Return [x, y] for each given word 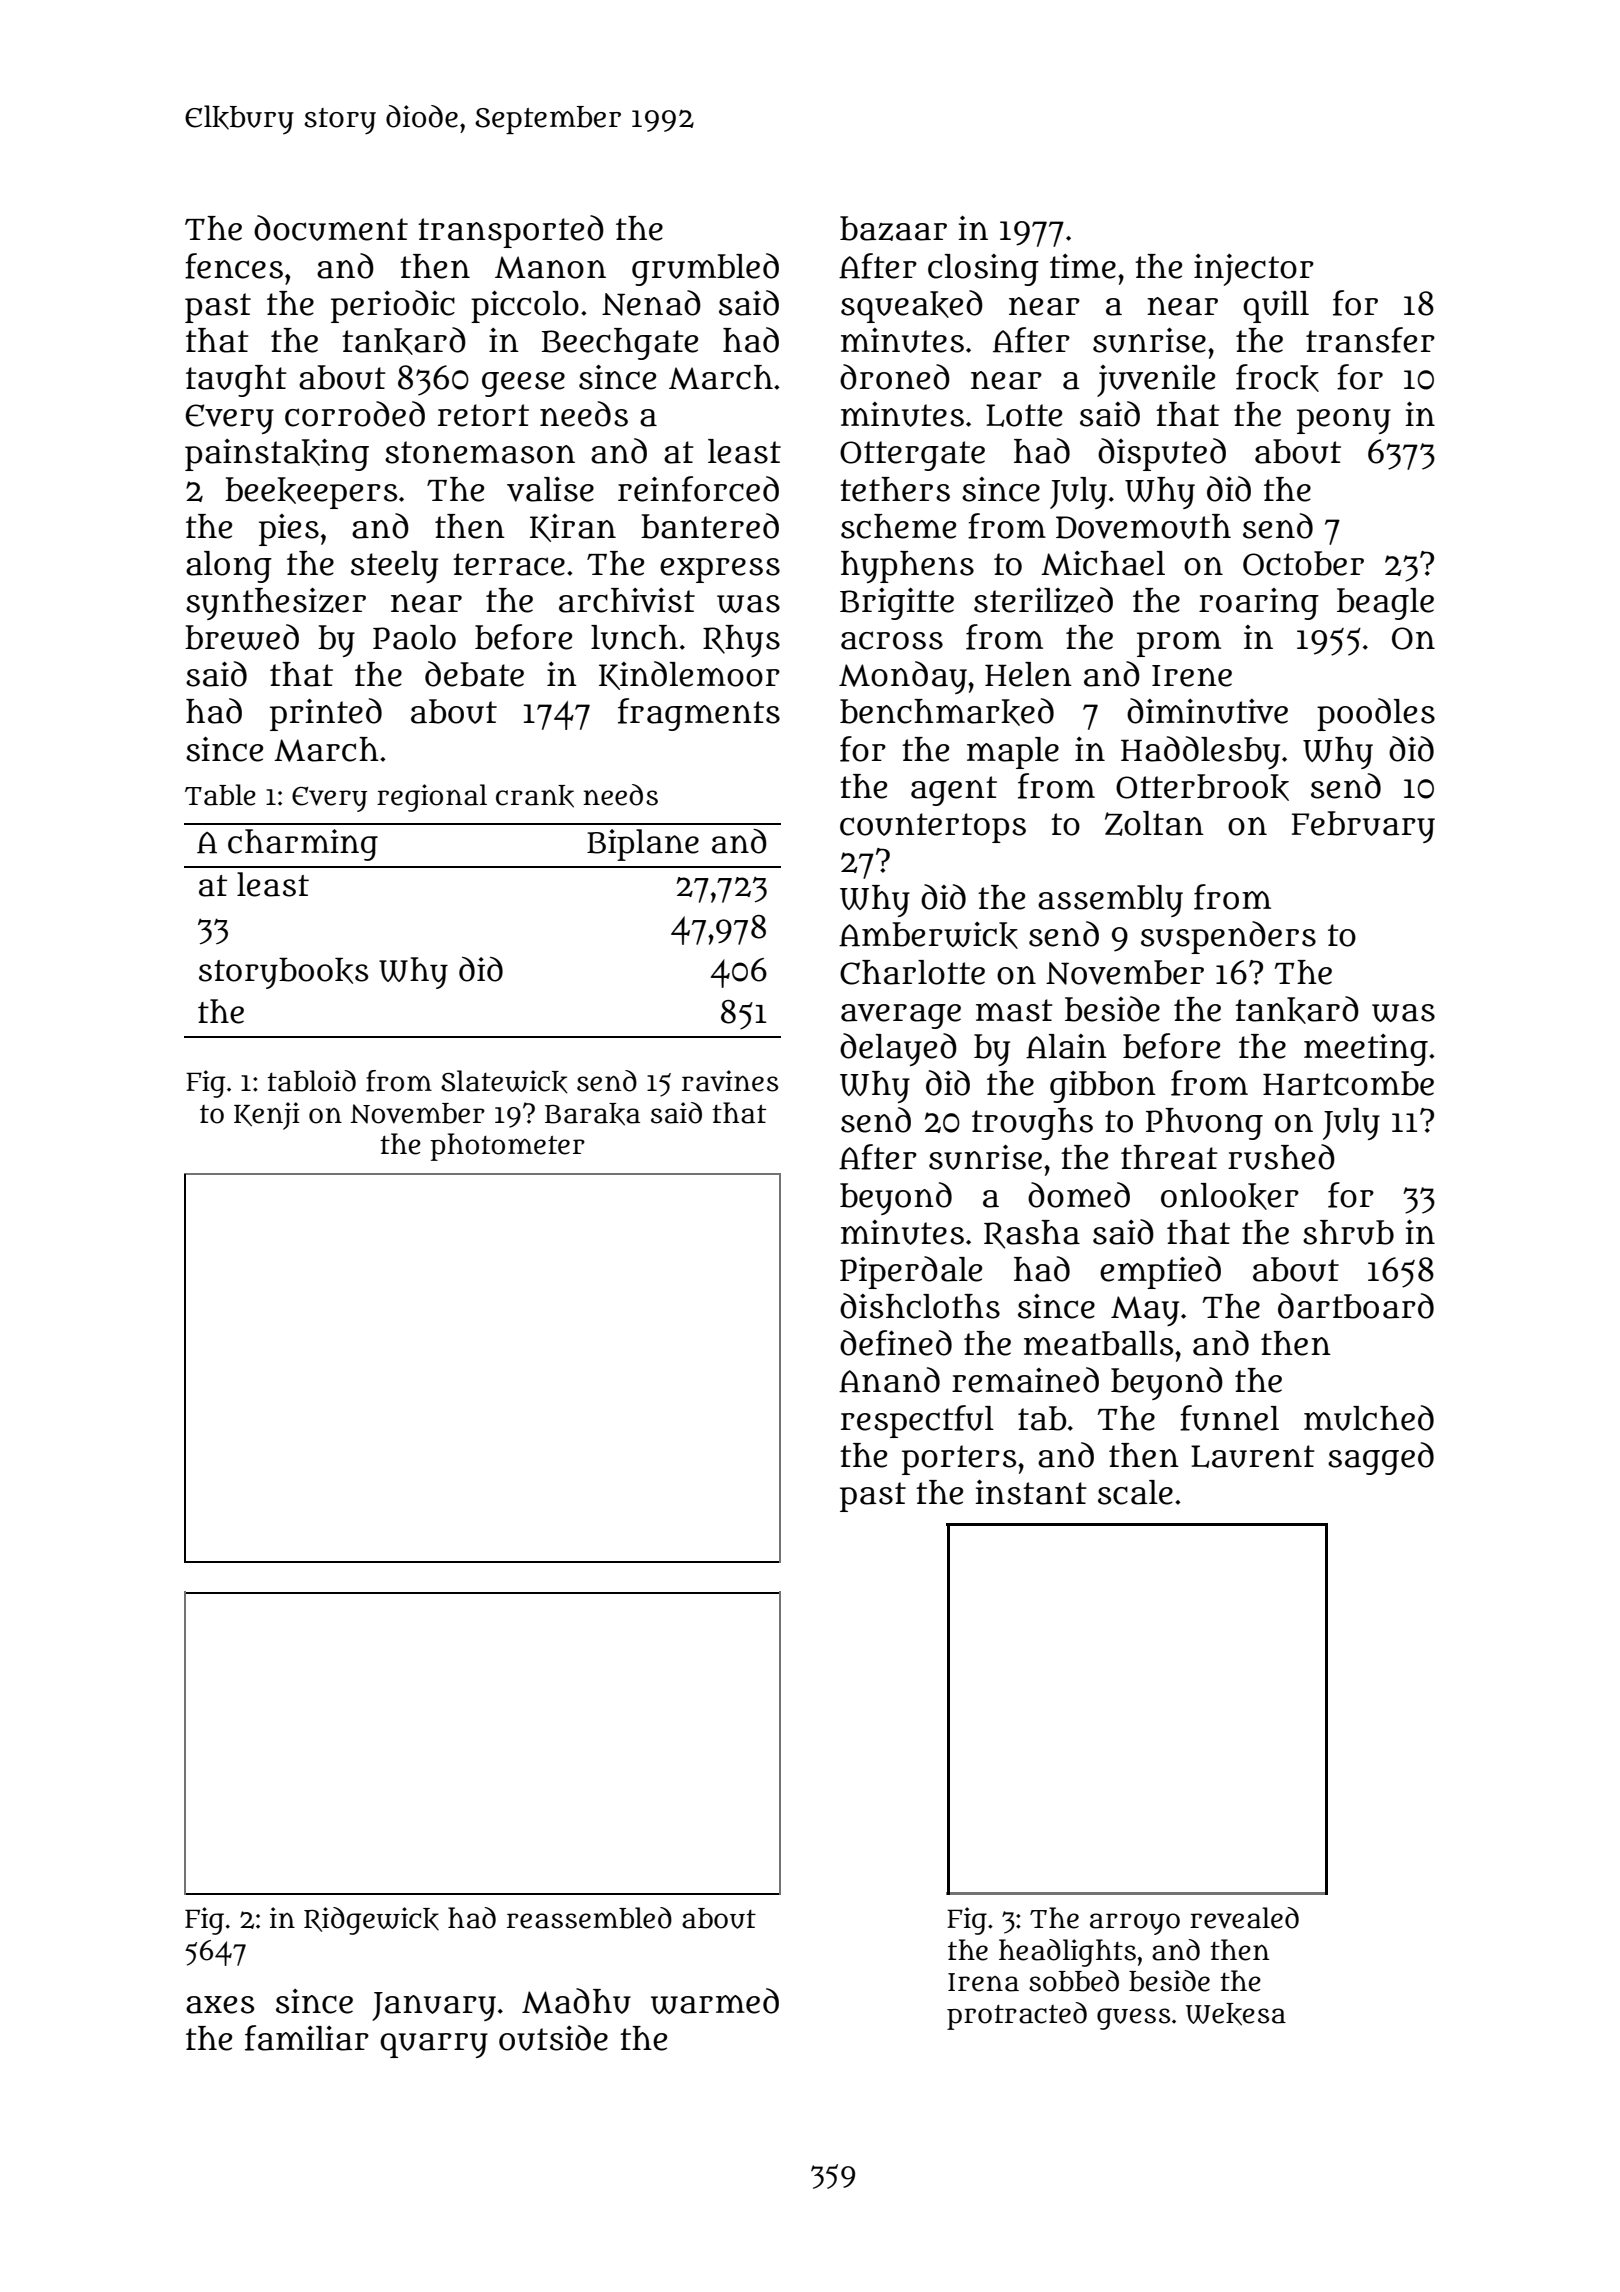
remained [1025, 1380]
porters [959, 1460]
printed [326, 714]
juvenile [1156, 381]
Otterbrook [1202, 787]
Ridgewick [371, 1921]
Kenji [267, 1116]
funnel [1229, 1418]
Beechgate [620, 344]
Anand [889, 1380]
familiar [307, 2038]
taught [236, 381]
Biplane [643, 845]
